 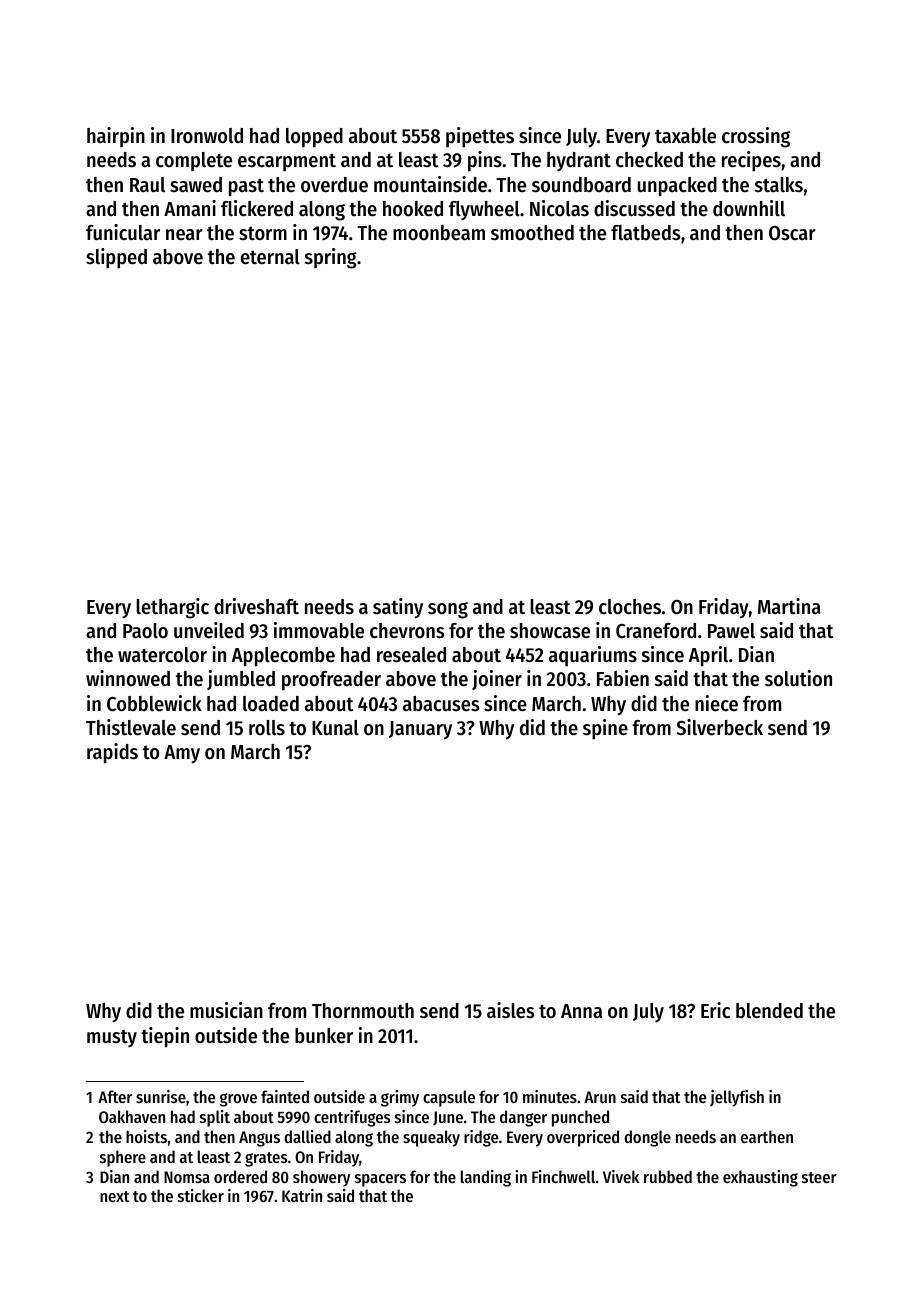 What do you see at coordinates (756, 137) in the screenshot?
I see `crossing` at bounding box center [756, 137].
